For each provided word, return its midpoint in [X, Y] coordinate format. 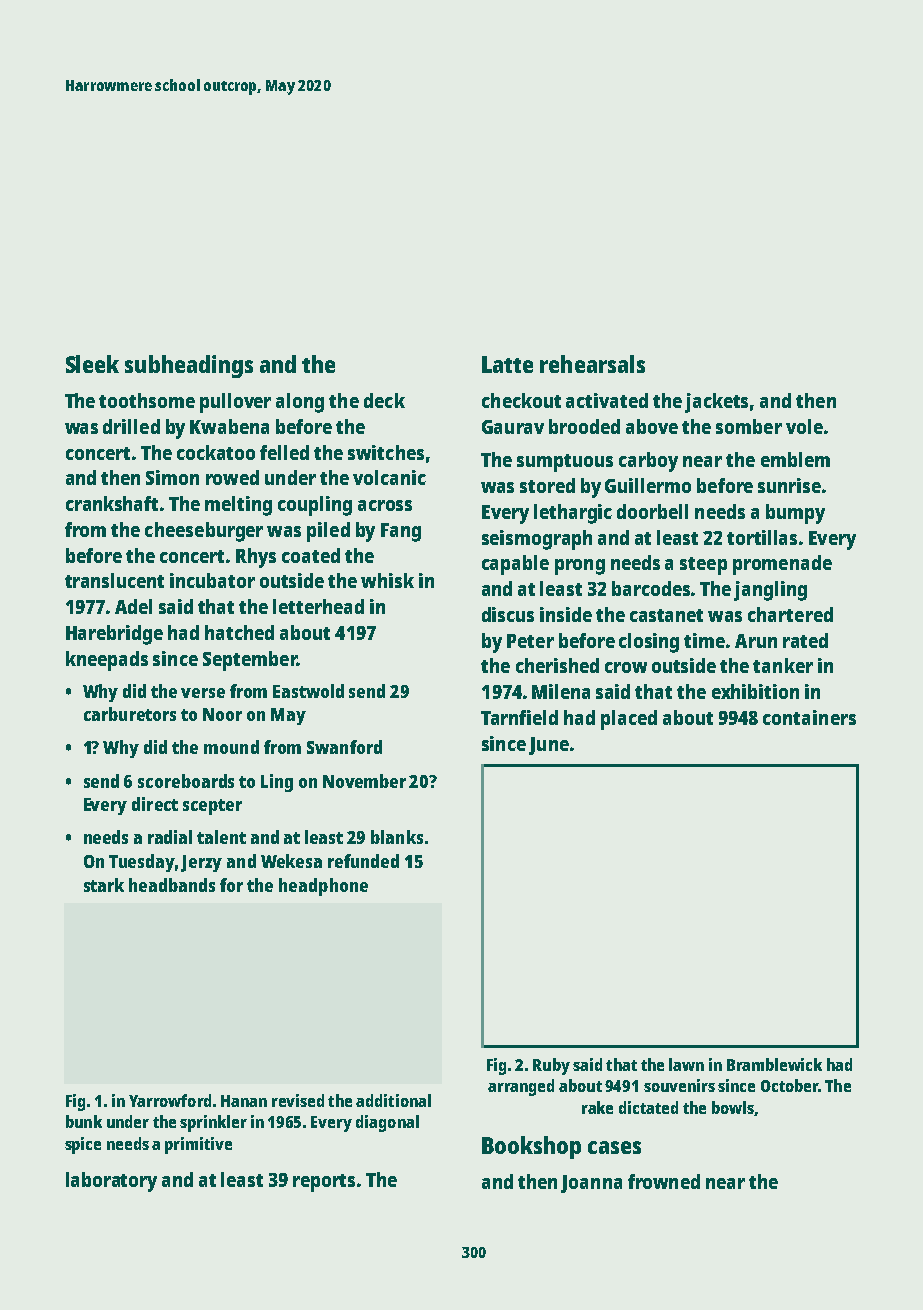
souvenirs [679, 1085]
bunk [84, 1121]
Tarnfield [519, 717]
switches [386, 452]
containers [809, 717]
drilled [131, 426]
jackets [716, 403]
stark [104, 885]
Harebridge [114, 635]
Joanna [591, 1184]
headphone [323, 887]
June [549, 746]
